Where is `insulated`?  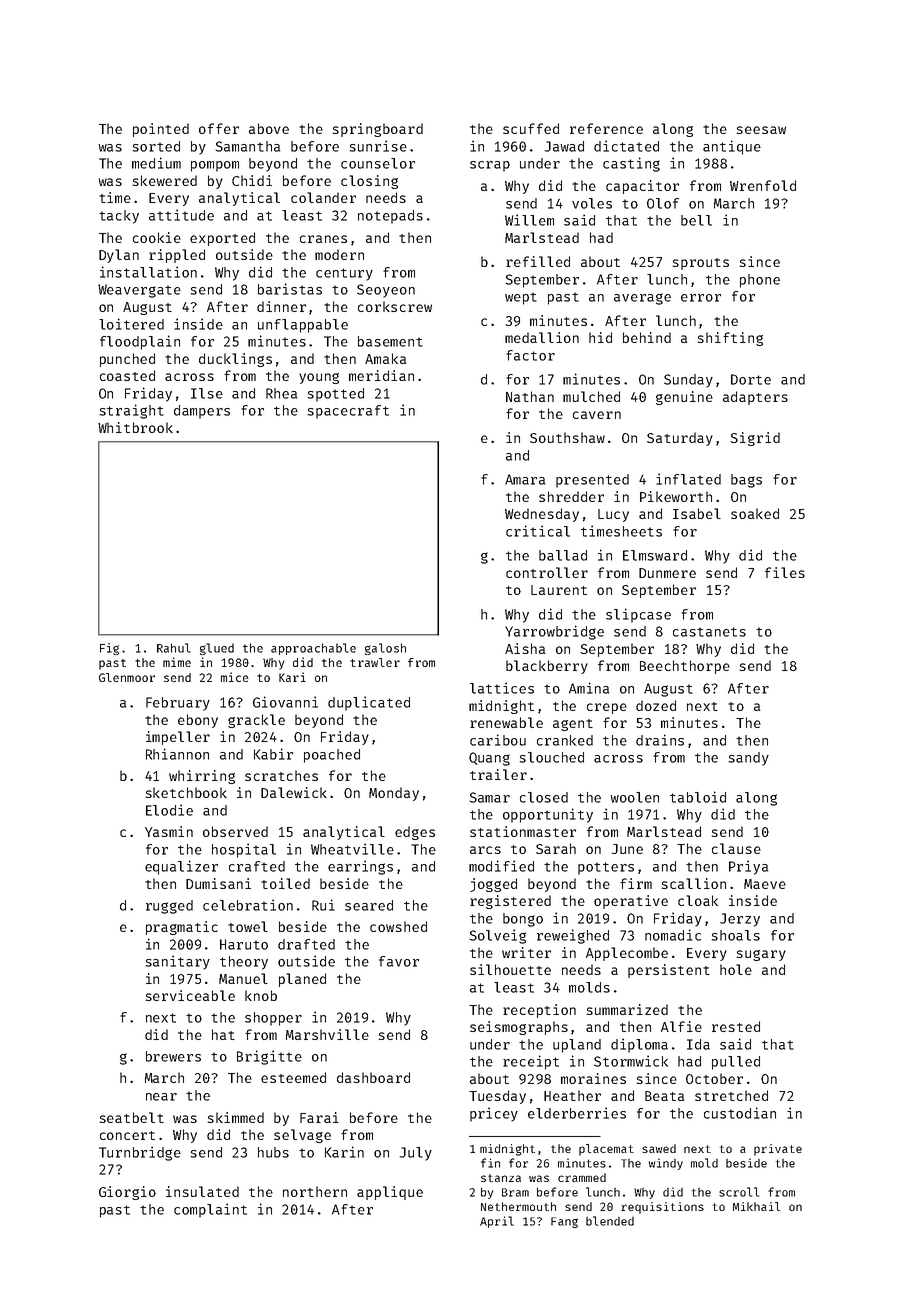 insulated is located at coordinates (202, 1191).
